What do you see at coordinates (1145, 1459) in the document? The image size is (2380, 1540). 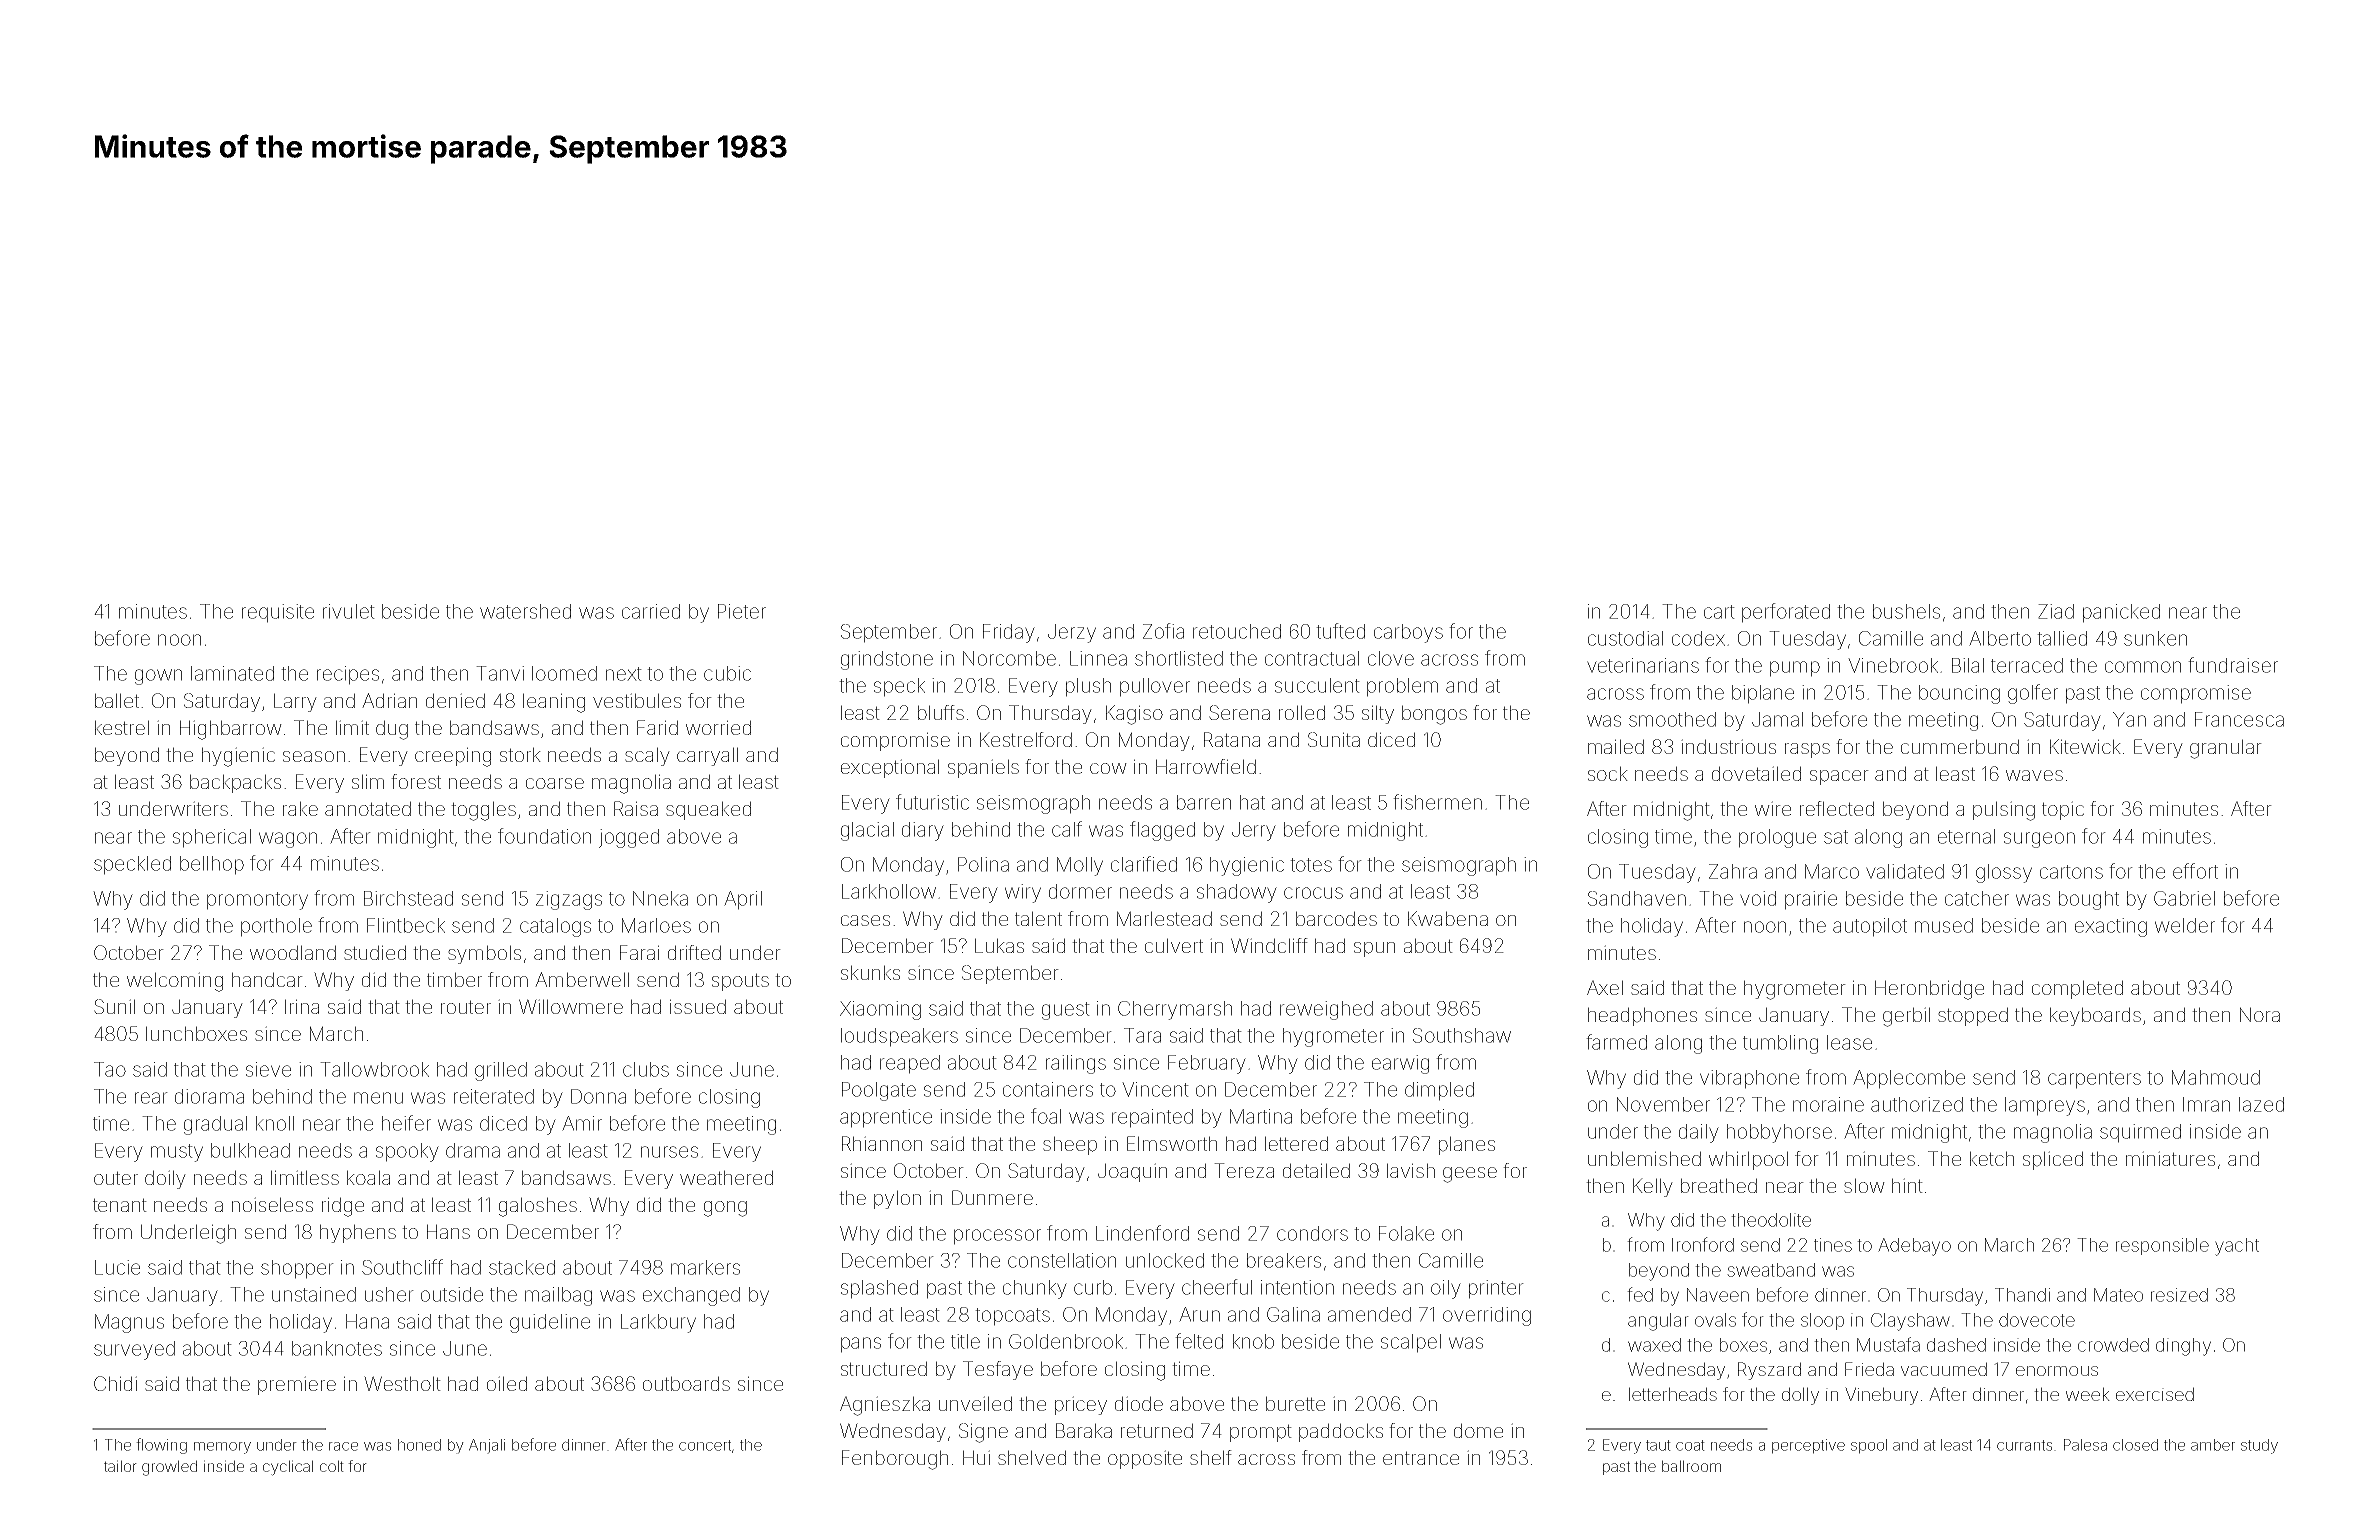 I see `opposite` at bounding box center [1145, 1459].
